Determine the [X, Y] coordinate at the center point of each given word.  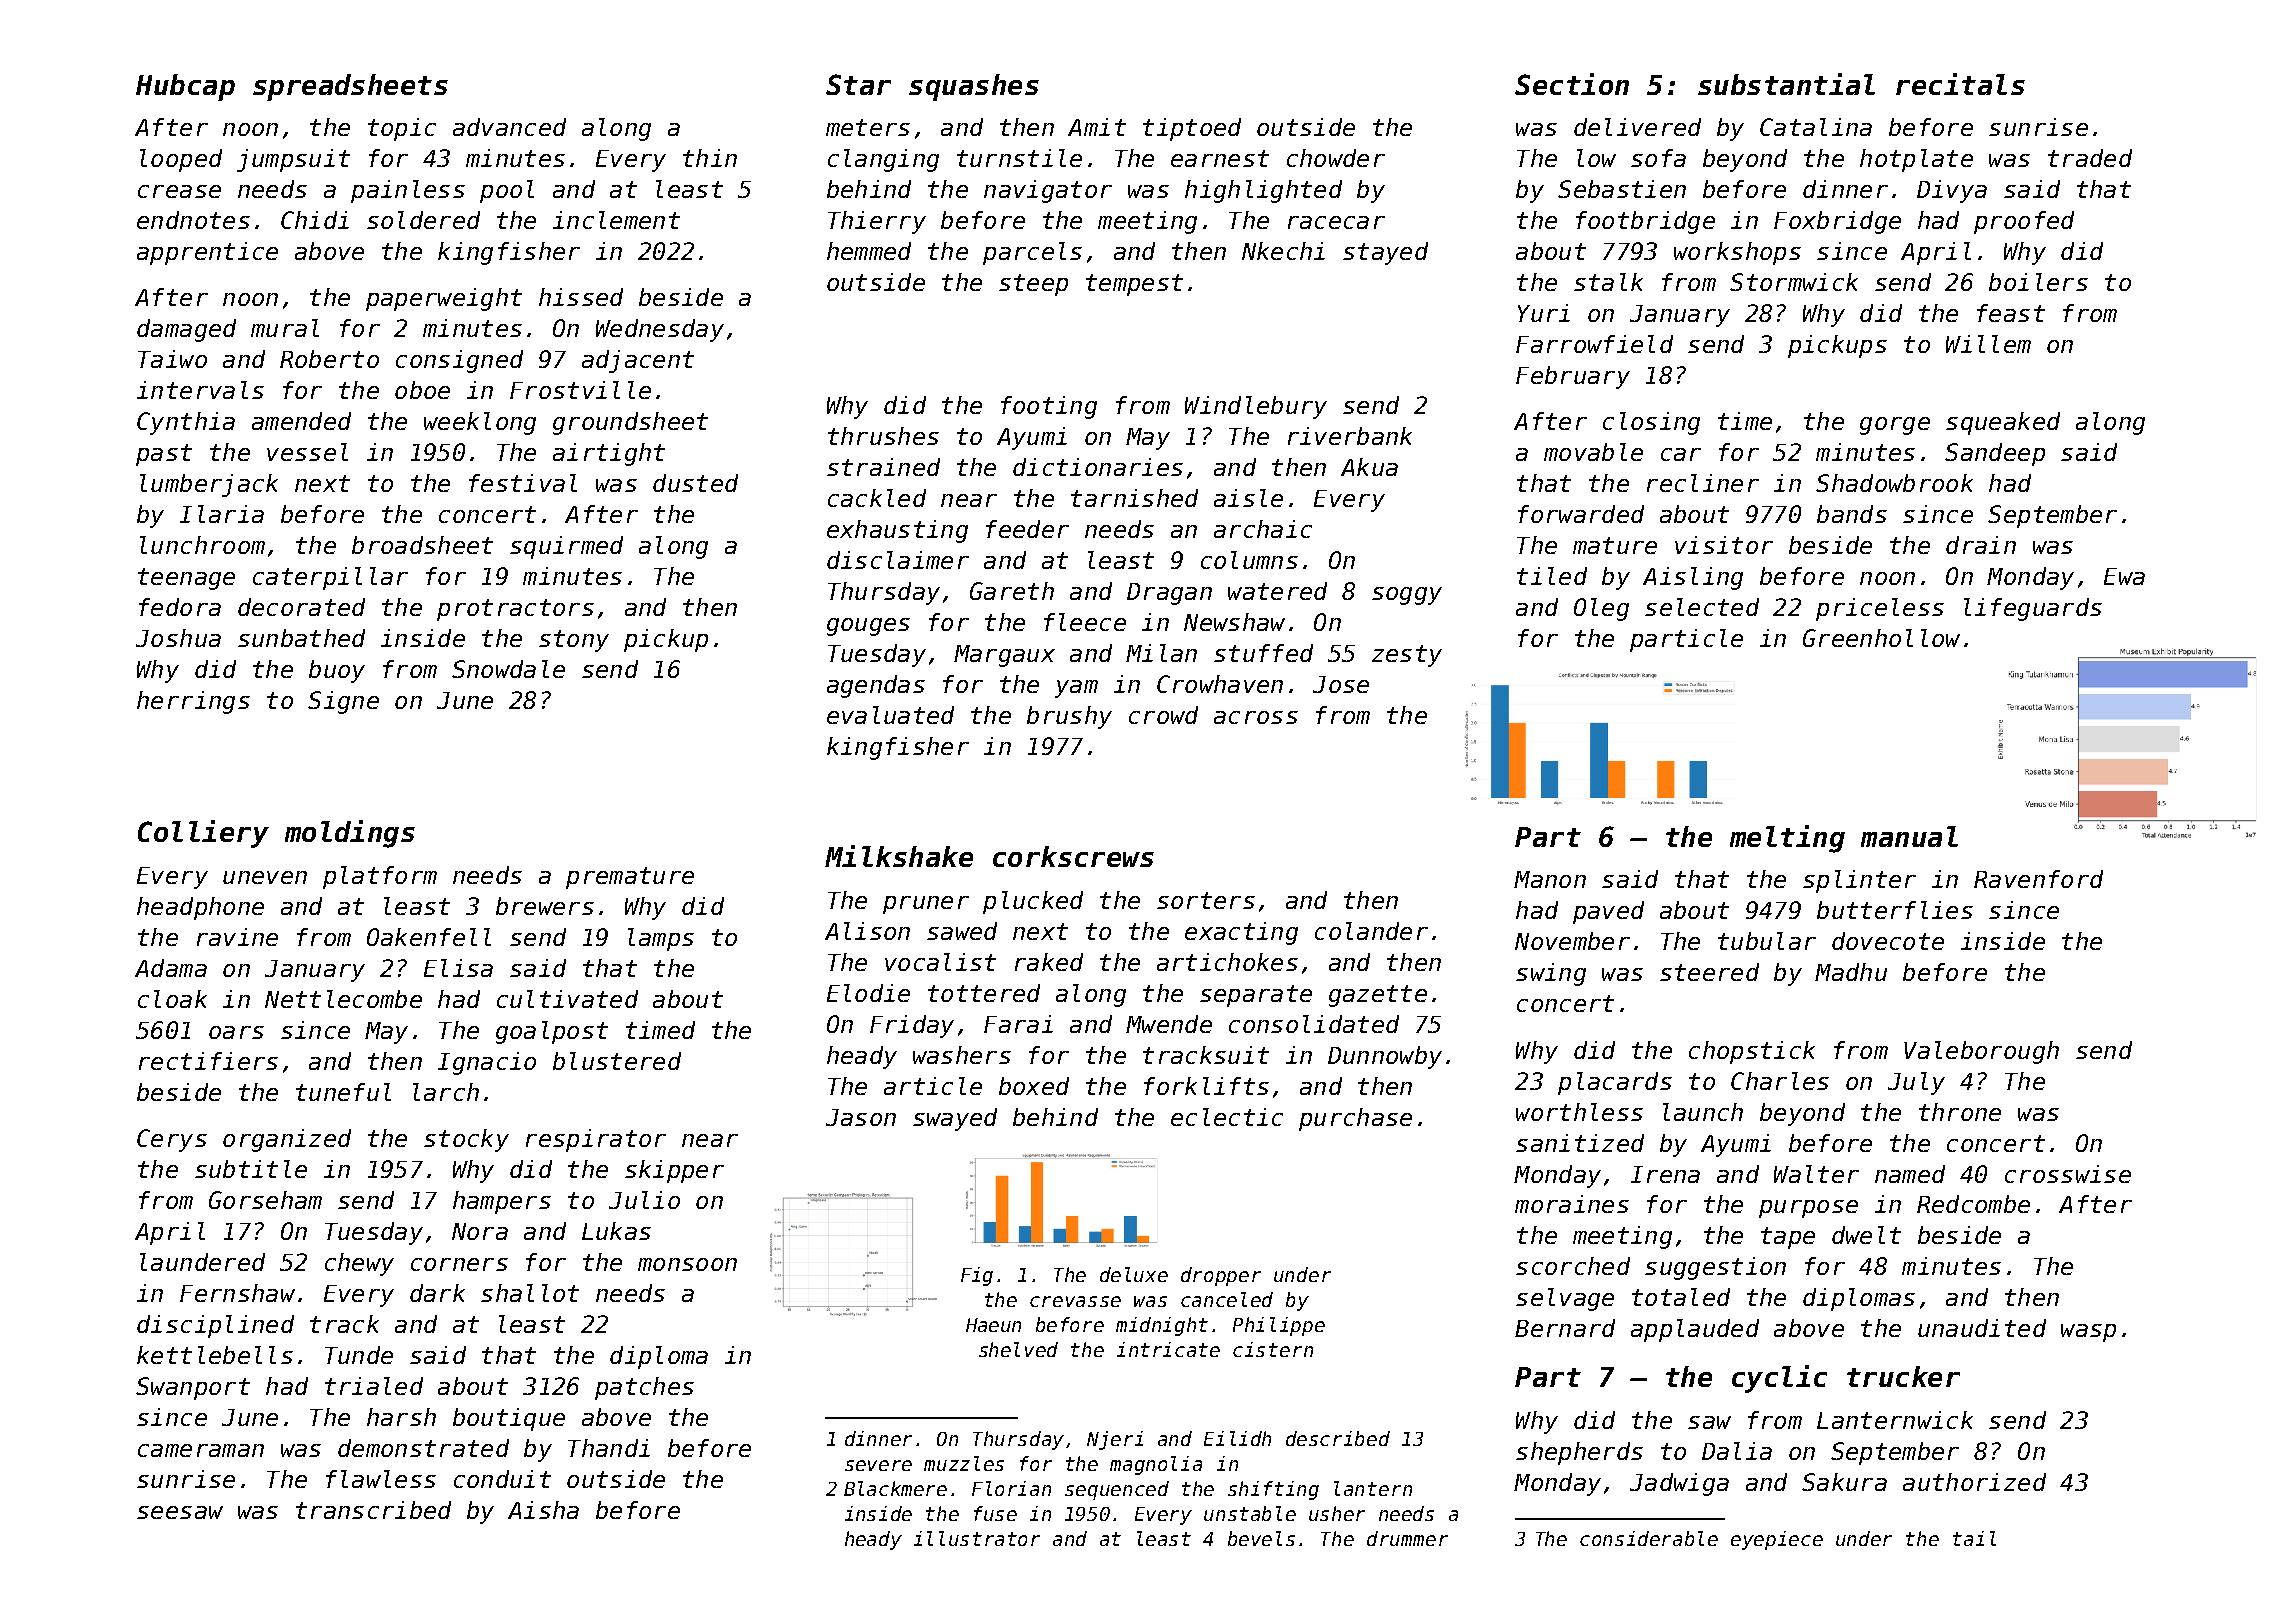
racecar [1336, 222]
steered [1709, 972]
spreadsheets [350, 87]
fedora [180, 607]
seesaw [180, 1512]
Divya [1952, 191]
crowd [1163, 715]
